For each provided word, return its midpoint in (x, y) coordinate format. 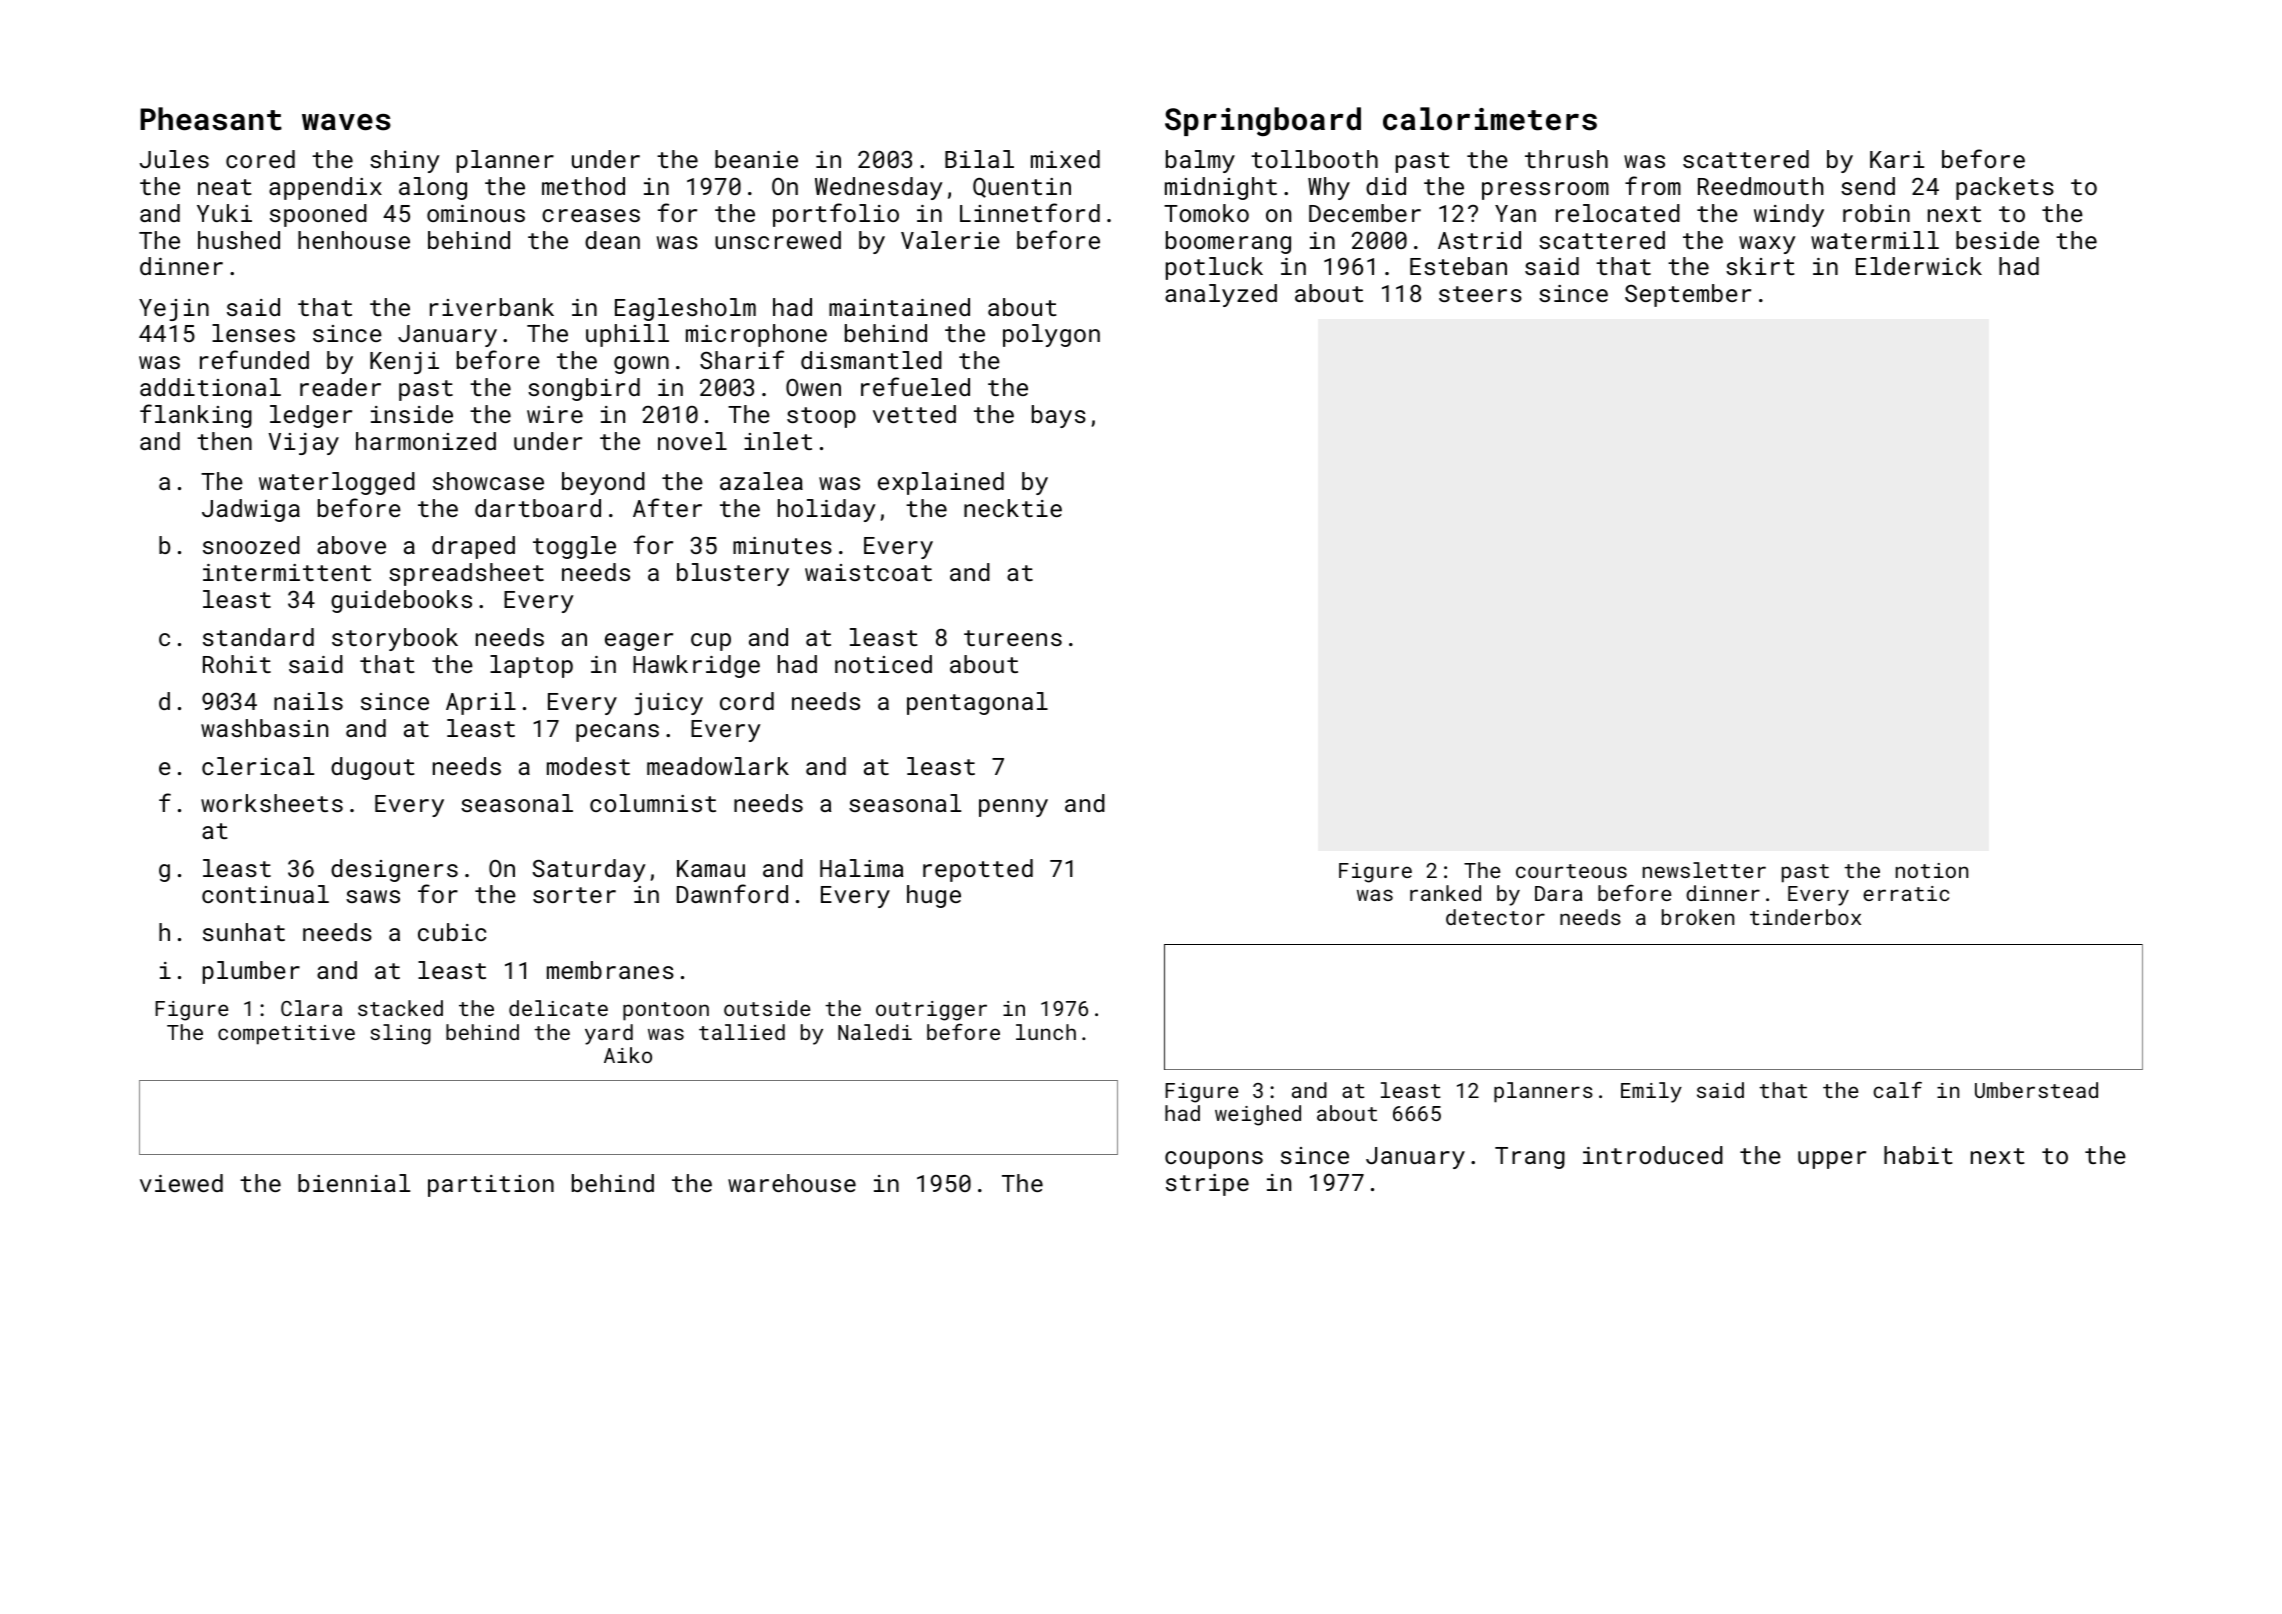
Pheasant (211, 119)
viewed (181, 1183)
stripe (1207, 1185)
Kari (1897, 159)
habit (1918, 1155)
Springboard (1263, 121)
